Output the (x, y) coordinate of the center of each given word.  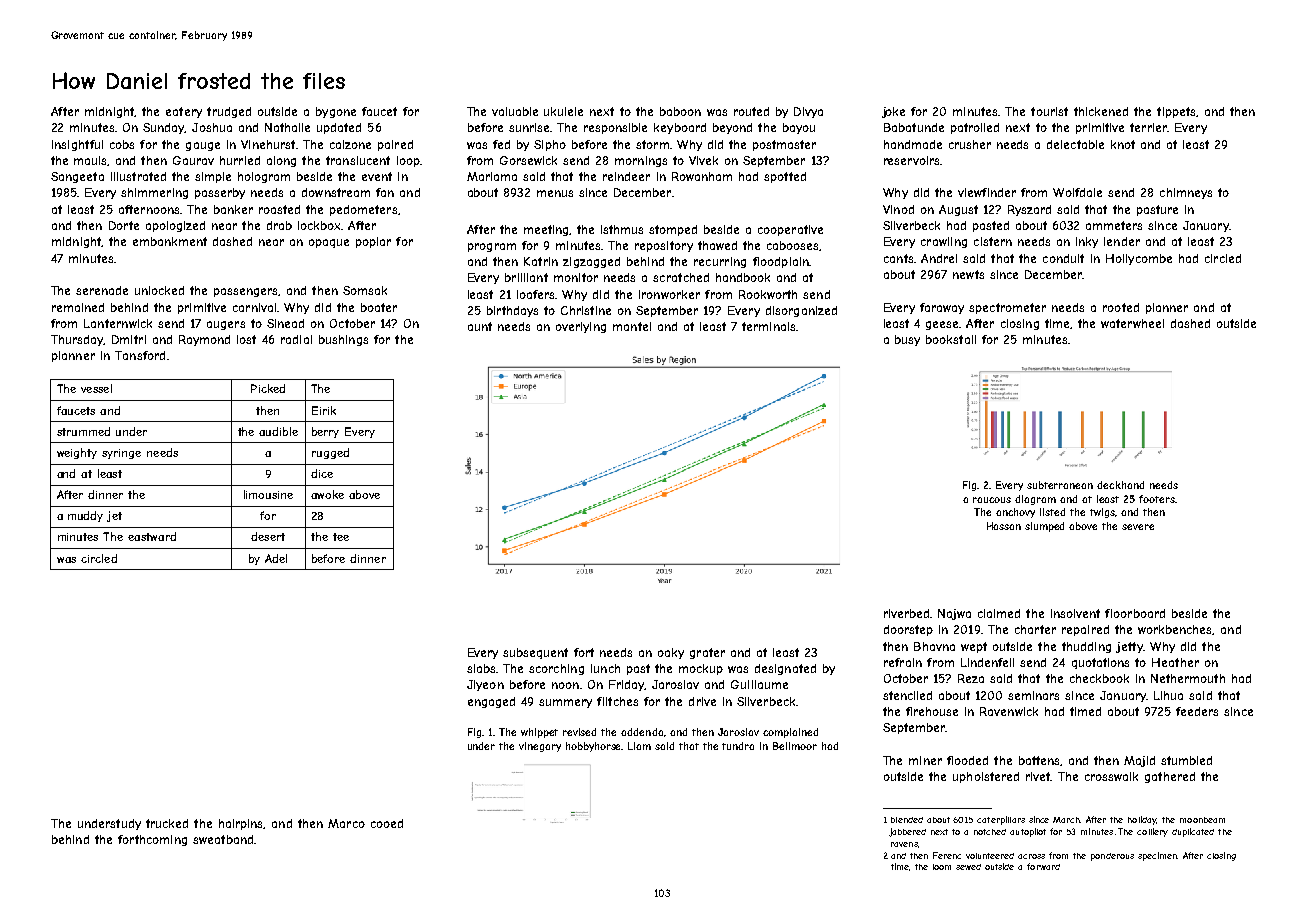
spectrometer (1007, 308)
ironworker (669, 294)
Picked (268, 388)
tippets (1176, 112)
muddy (85, 516)
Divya (808, 112)
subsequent (535, 653)
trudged (229, 112)
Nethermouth (1188, 678)
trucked (167, 823)
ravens (904, 844)
